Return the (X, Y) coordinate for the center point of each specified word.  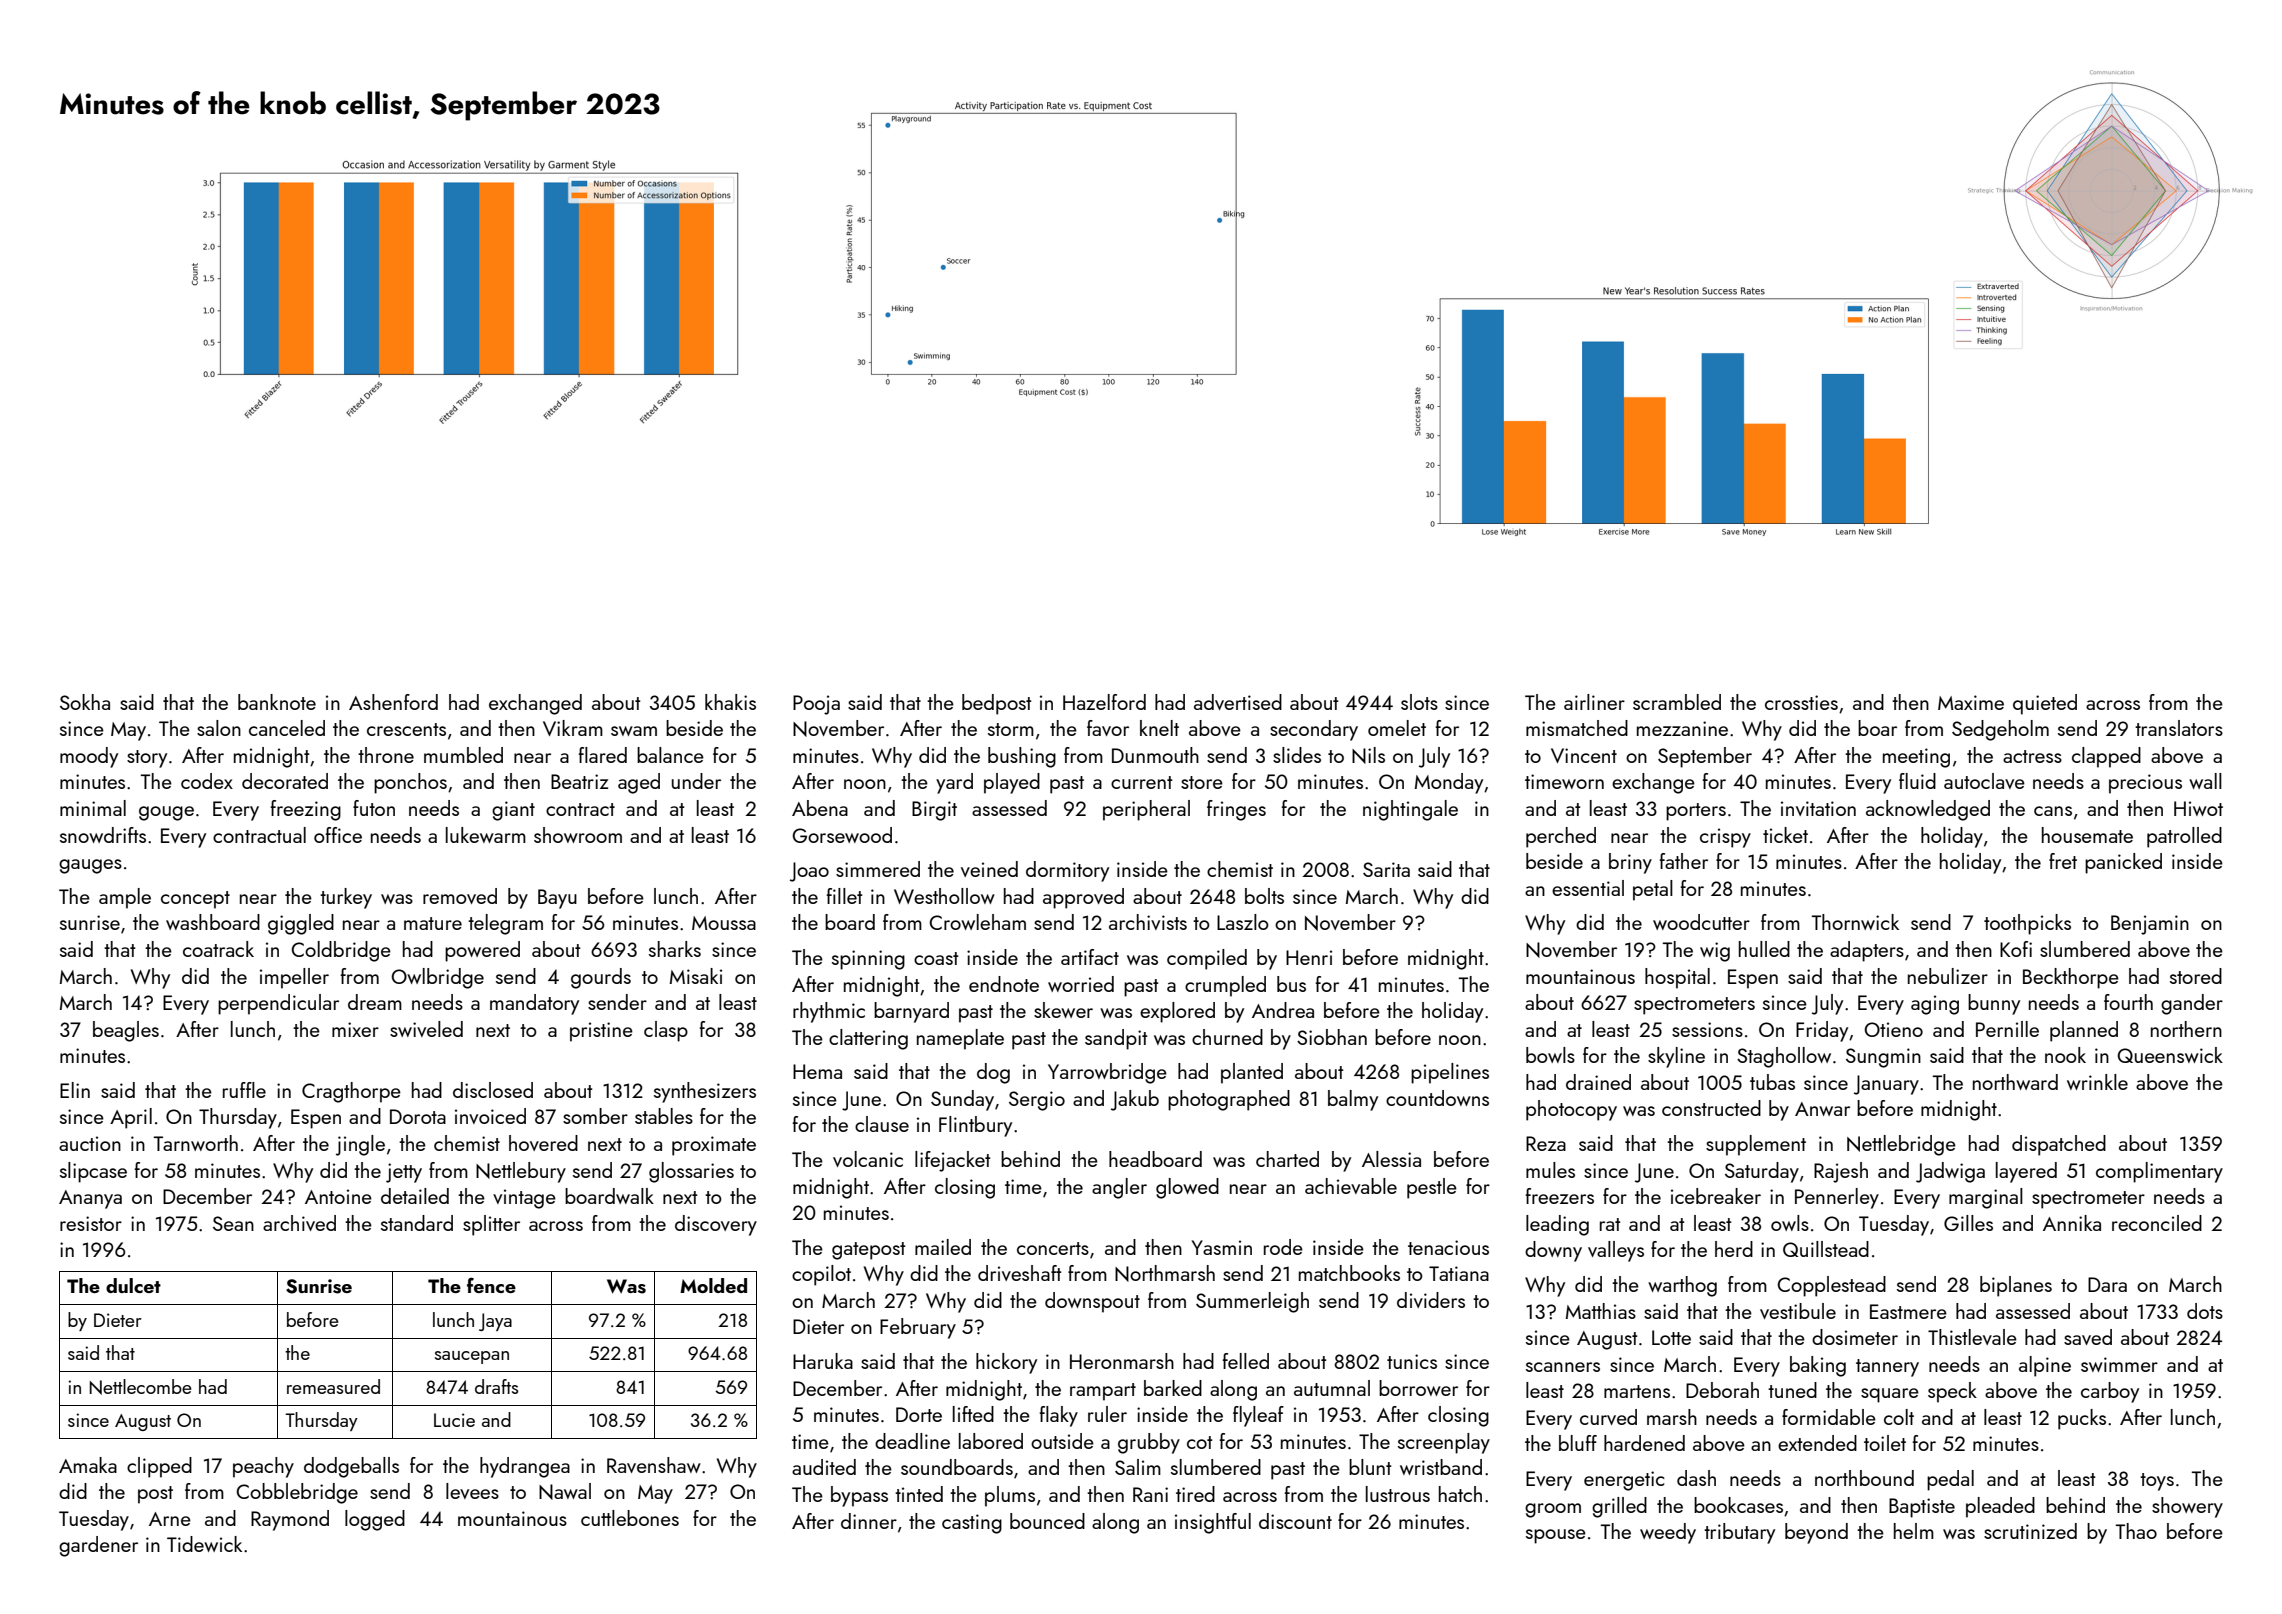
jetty (404, 1173)
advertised (1238, 702)
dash (1696, 1478)
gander (2192, 1004)
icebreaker (1716, 1196)
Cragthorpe (351, 1092)
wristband (1441, 1467)
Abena (820, 808)
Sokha (85, 702)
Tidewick (204, 1544)
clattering (868, 1039)
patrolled (2184, 837)
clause (882, 1124)
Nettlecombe (140, 1387)
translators (2179, 728)
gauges (90, 866)
